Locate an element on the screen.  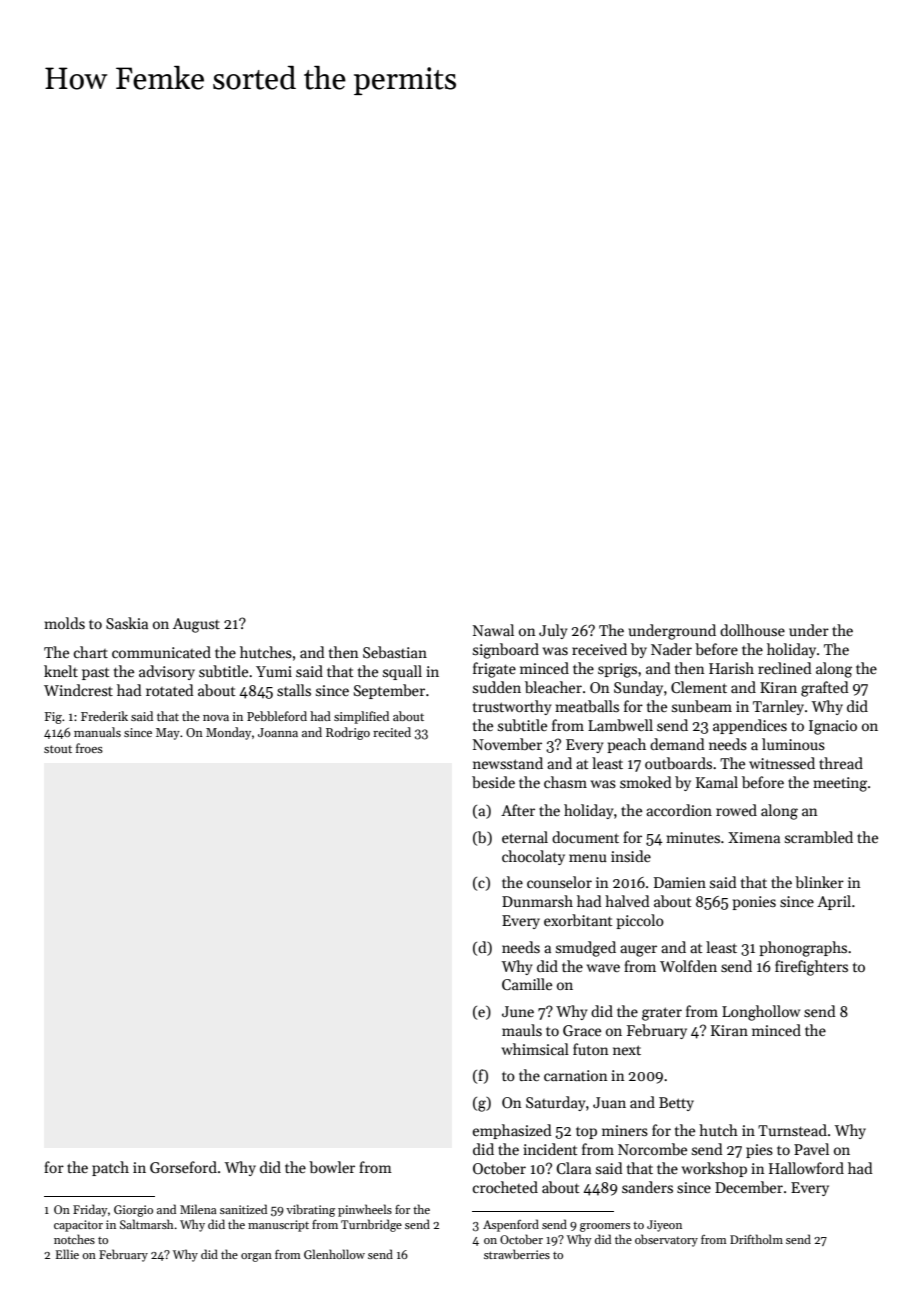
organ is located at coordinates (256, 1257).
